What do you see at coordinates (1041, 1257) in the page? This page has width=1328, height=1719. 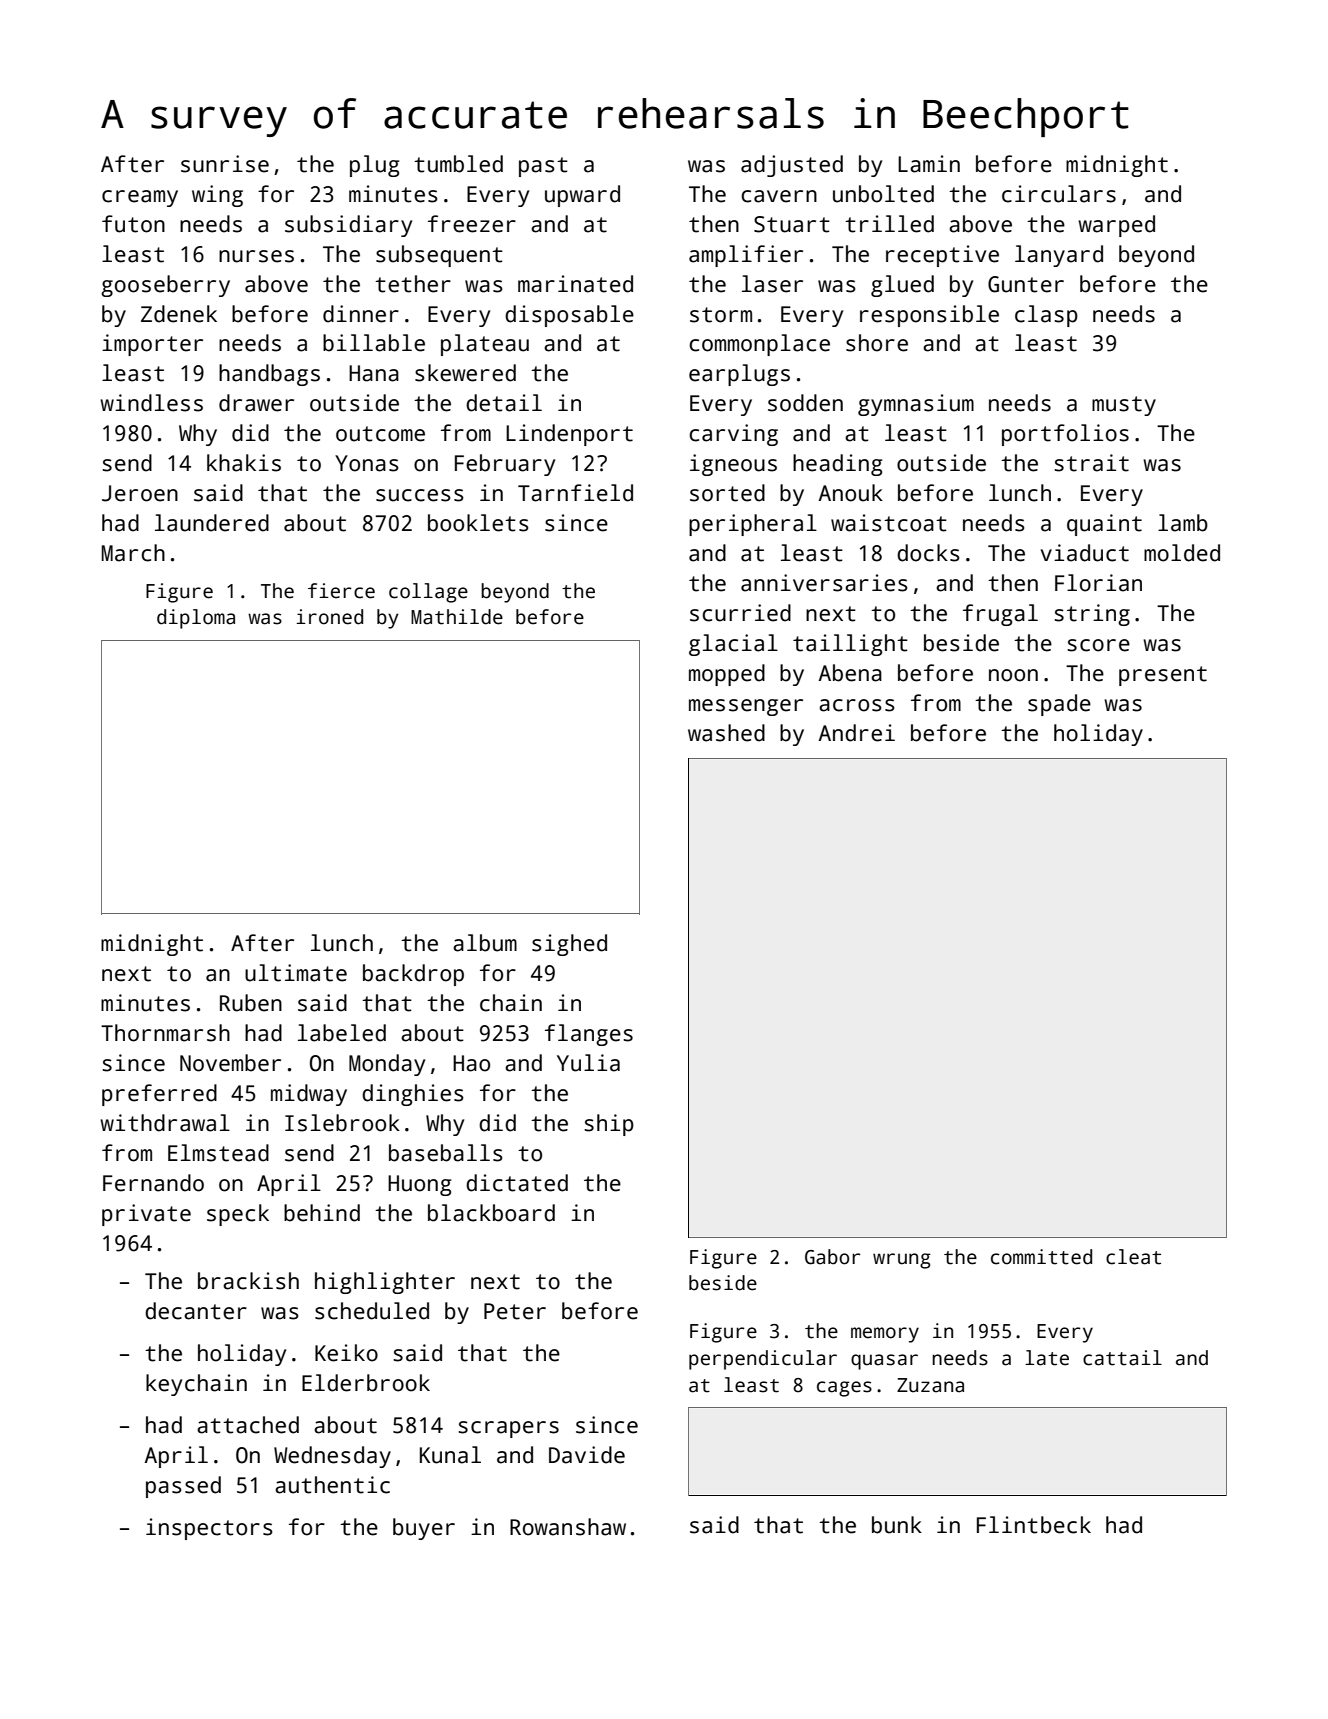 I see `committed` at bounding box center [1041, 1257].
